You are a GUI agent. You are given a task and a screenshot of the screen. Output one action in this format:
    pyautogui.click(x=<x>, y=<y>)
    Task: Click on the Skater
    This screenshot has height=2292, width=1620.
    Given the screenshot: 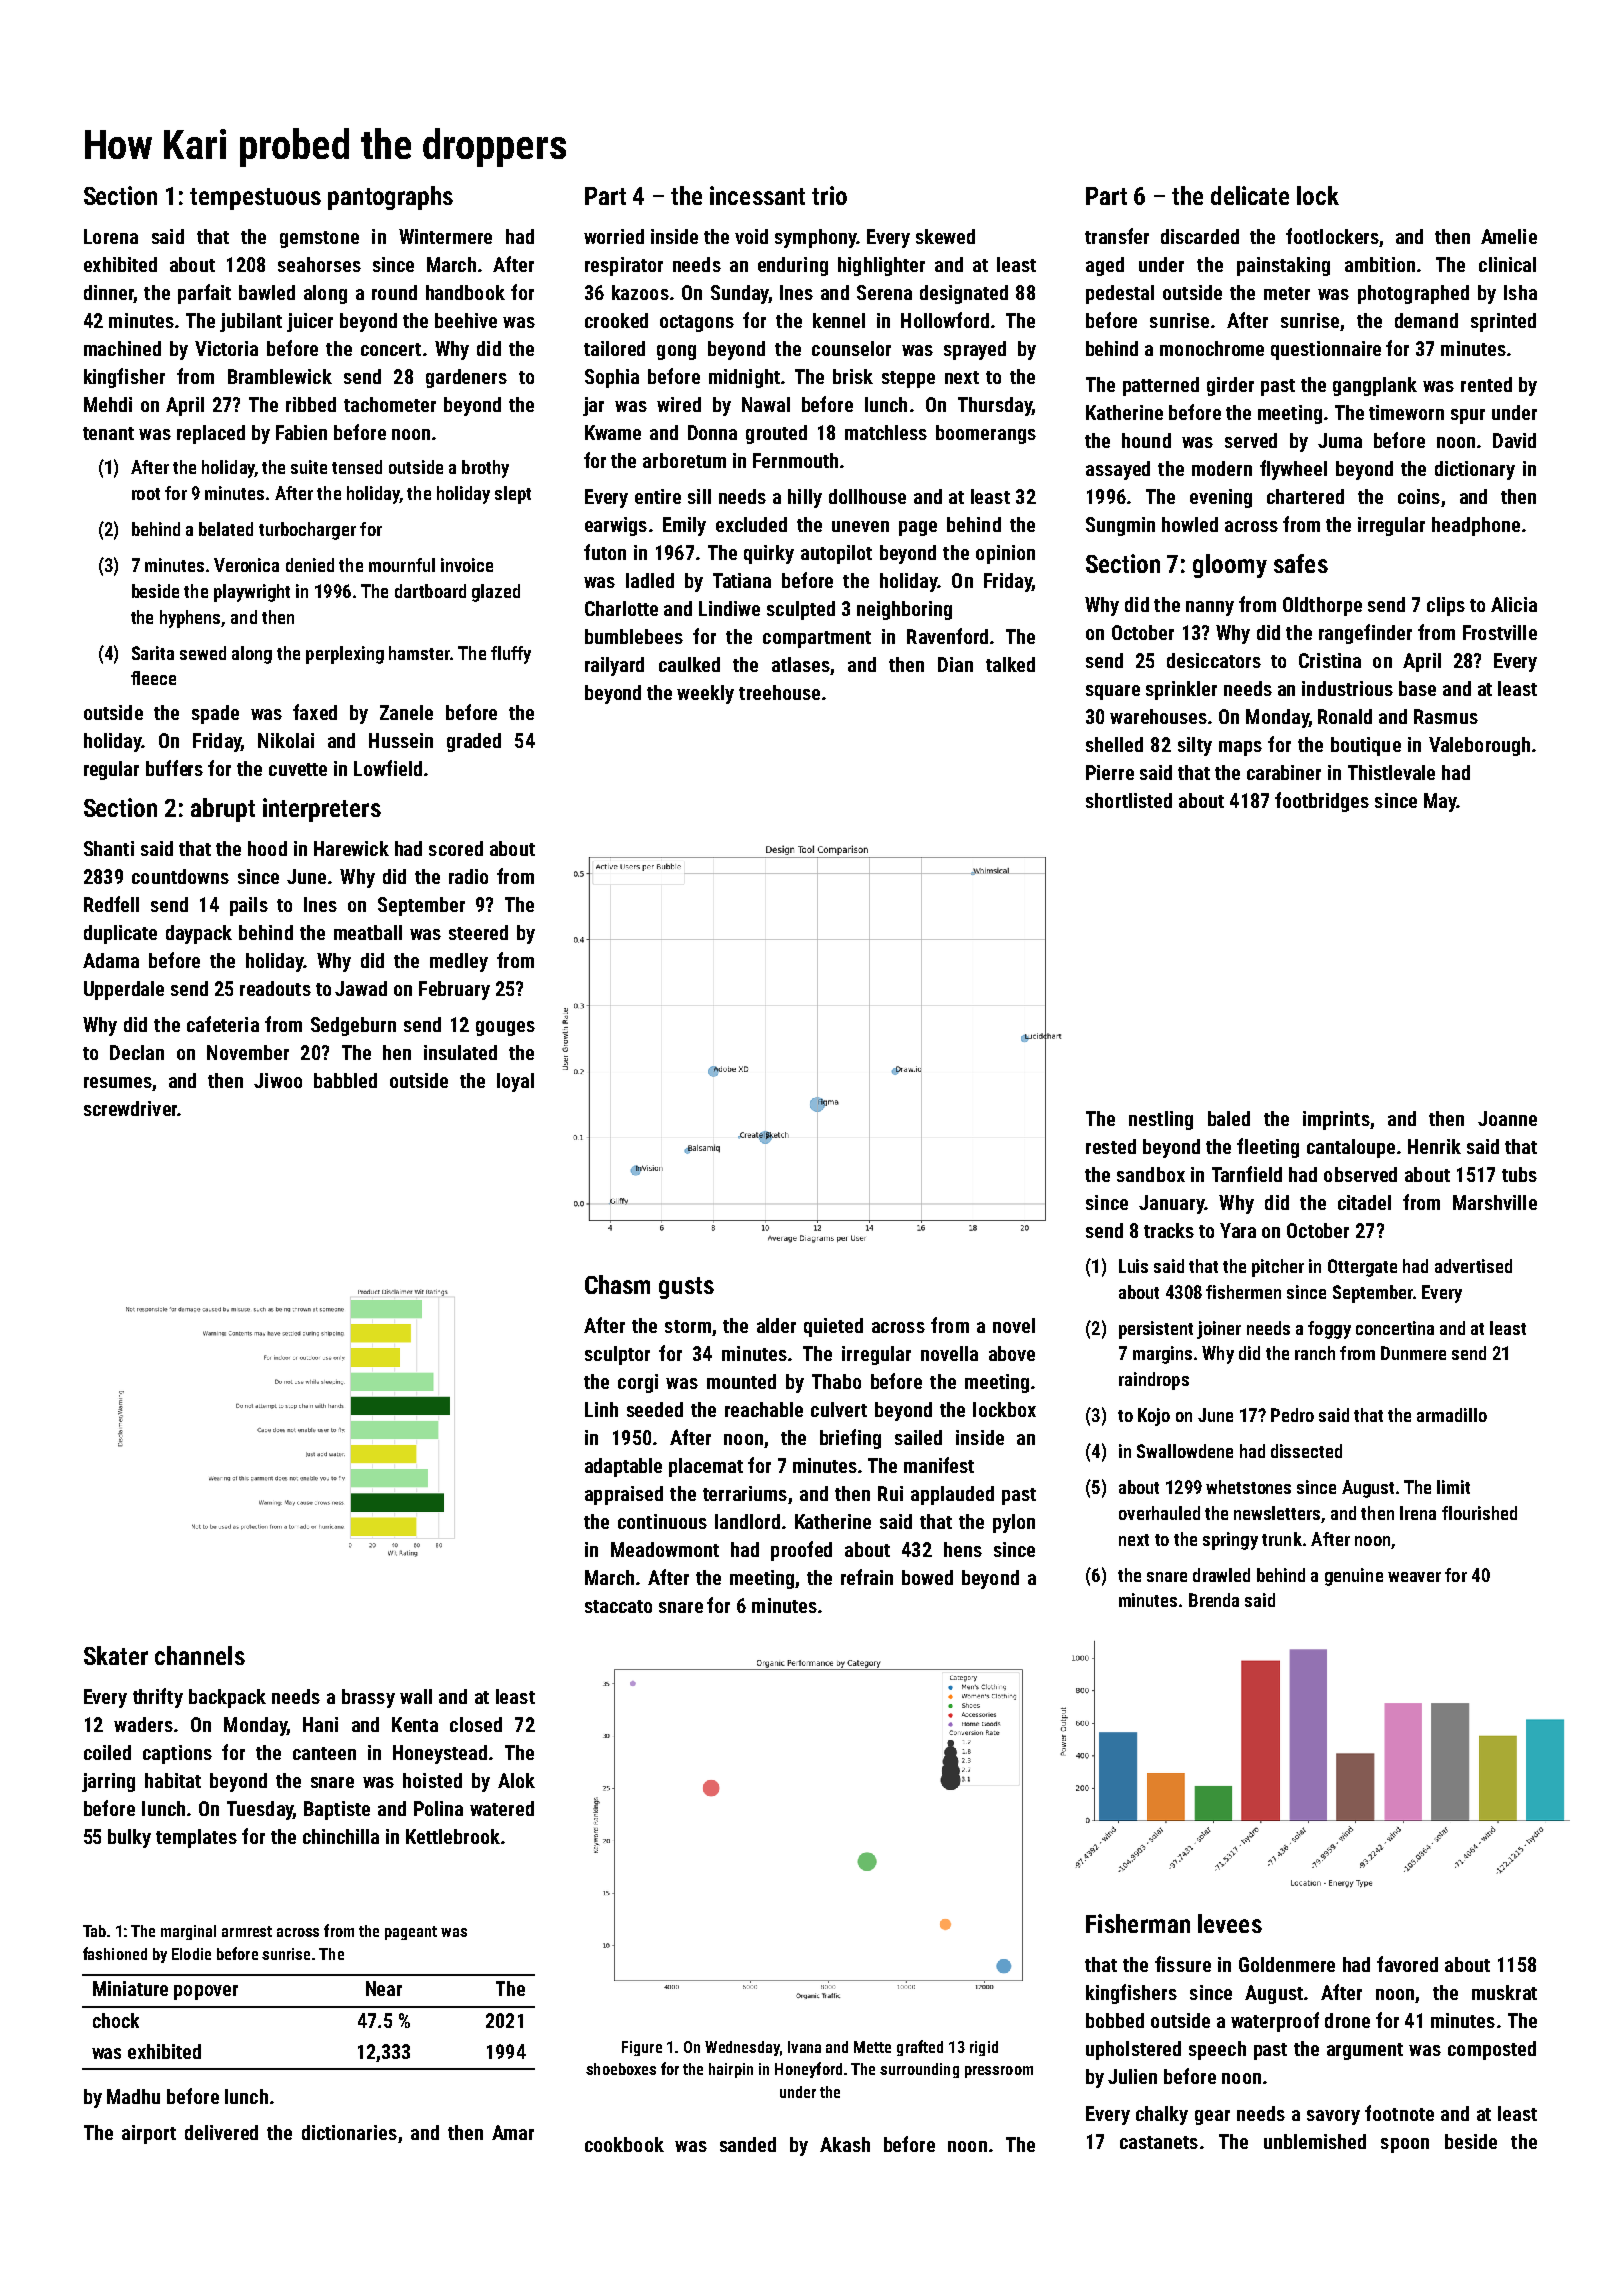 What is the action you would take?
    pyautogui.click(x=116, y=1655)
